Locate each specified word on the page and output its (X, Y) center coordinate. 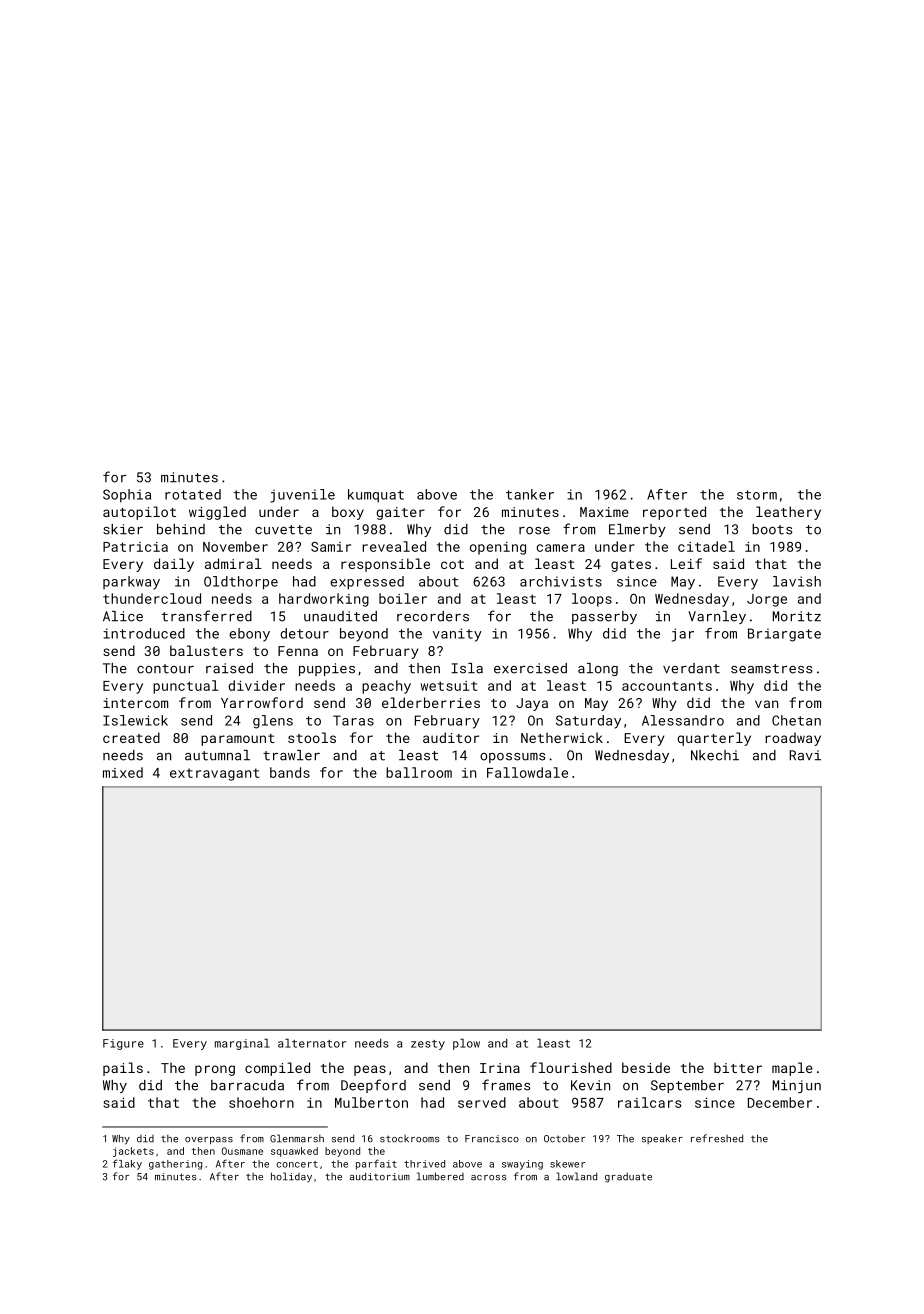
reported (674, 513)
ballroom (419, 772)
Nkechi (715, 755)
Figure (123, 1044)
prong (215, 1070)
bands (290, 772)
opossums (512, 758)
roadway (793, 739)
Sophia (127, 496)
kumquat (376, 496)
